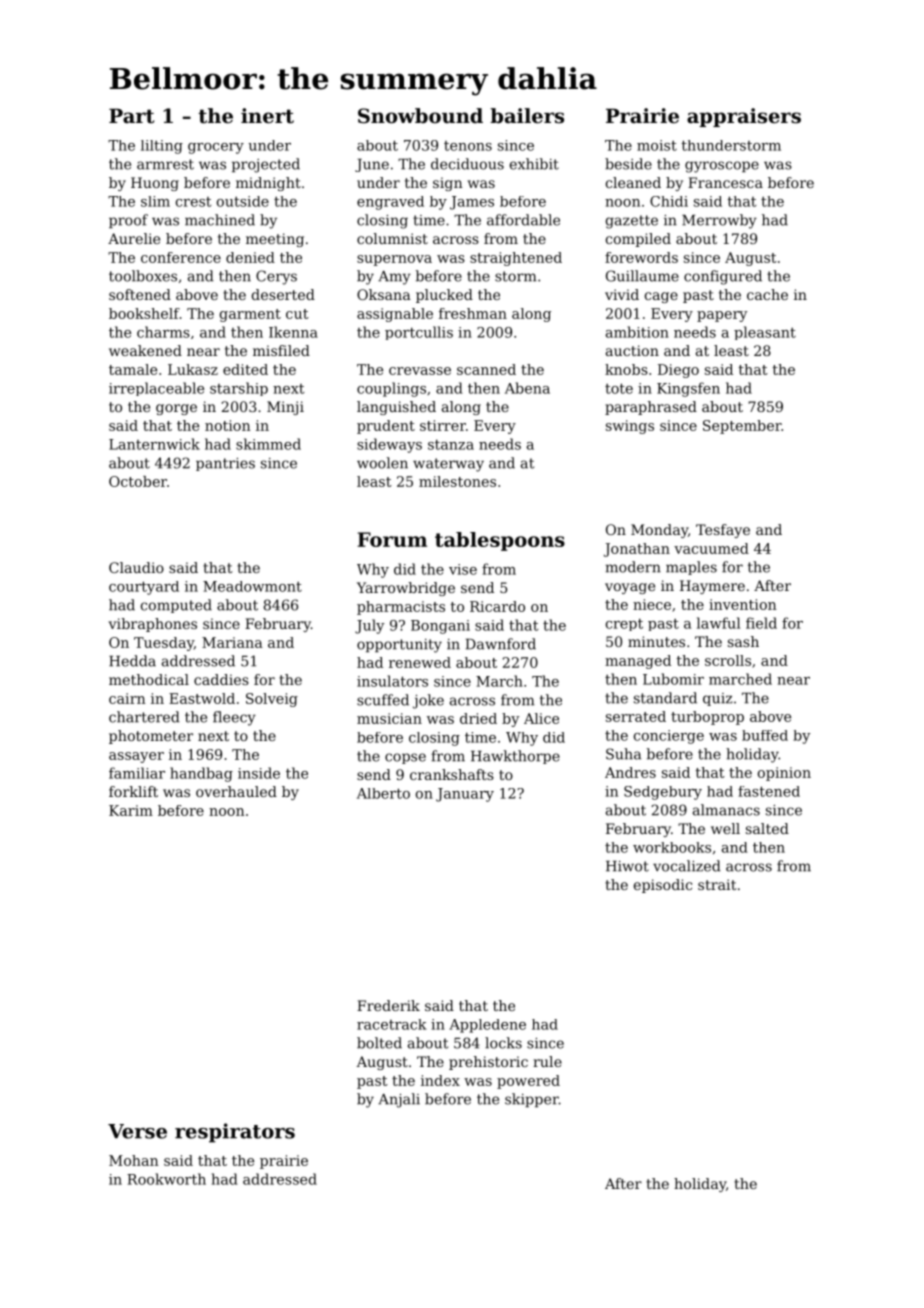 The width and height of the screenshot is (924, 1308). Describe the element at coordinates (166, 1179) in the screenshot. I see `Rookworth` at that location.
